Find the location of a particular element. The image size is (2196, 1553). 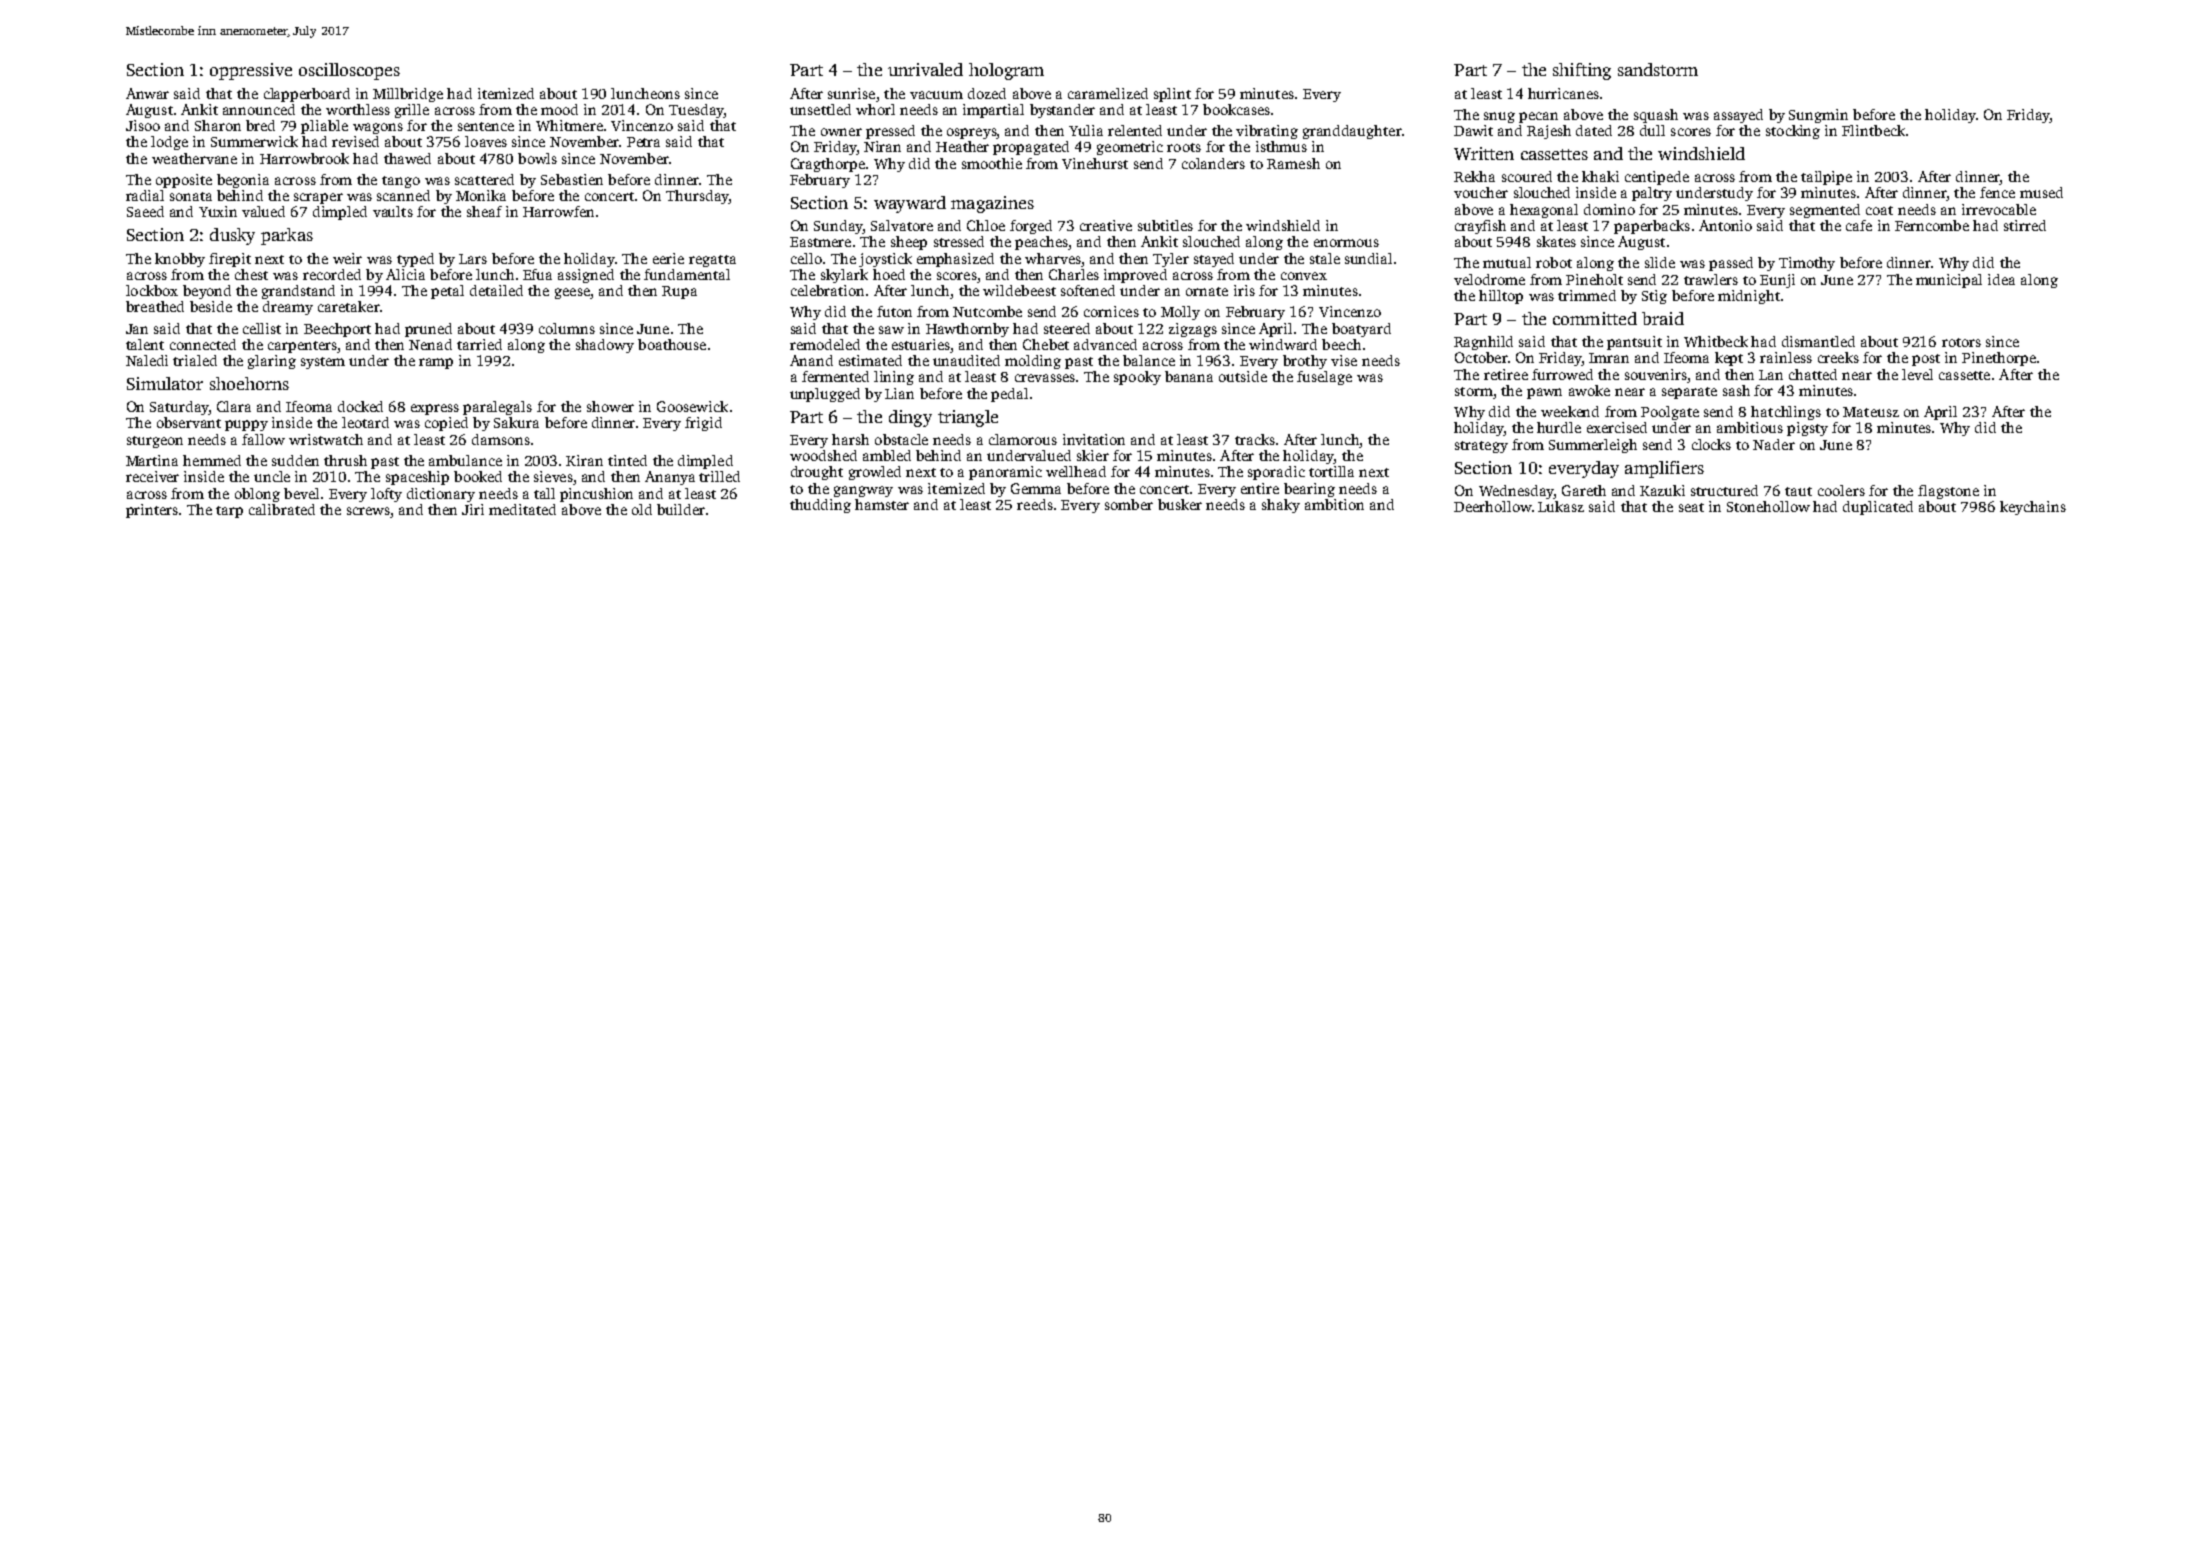

grandstand is located at coordinates (298, 292).
